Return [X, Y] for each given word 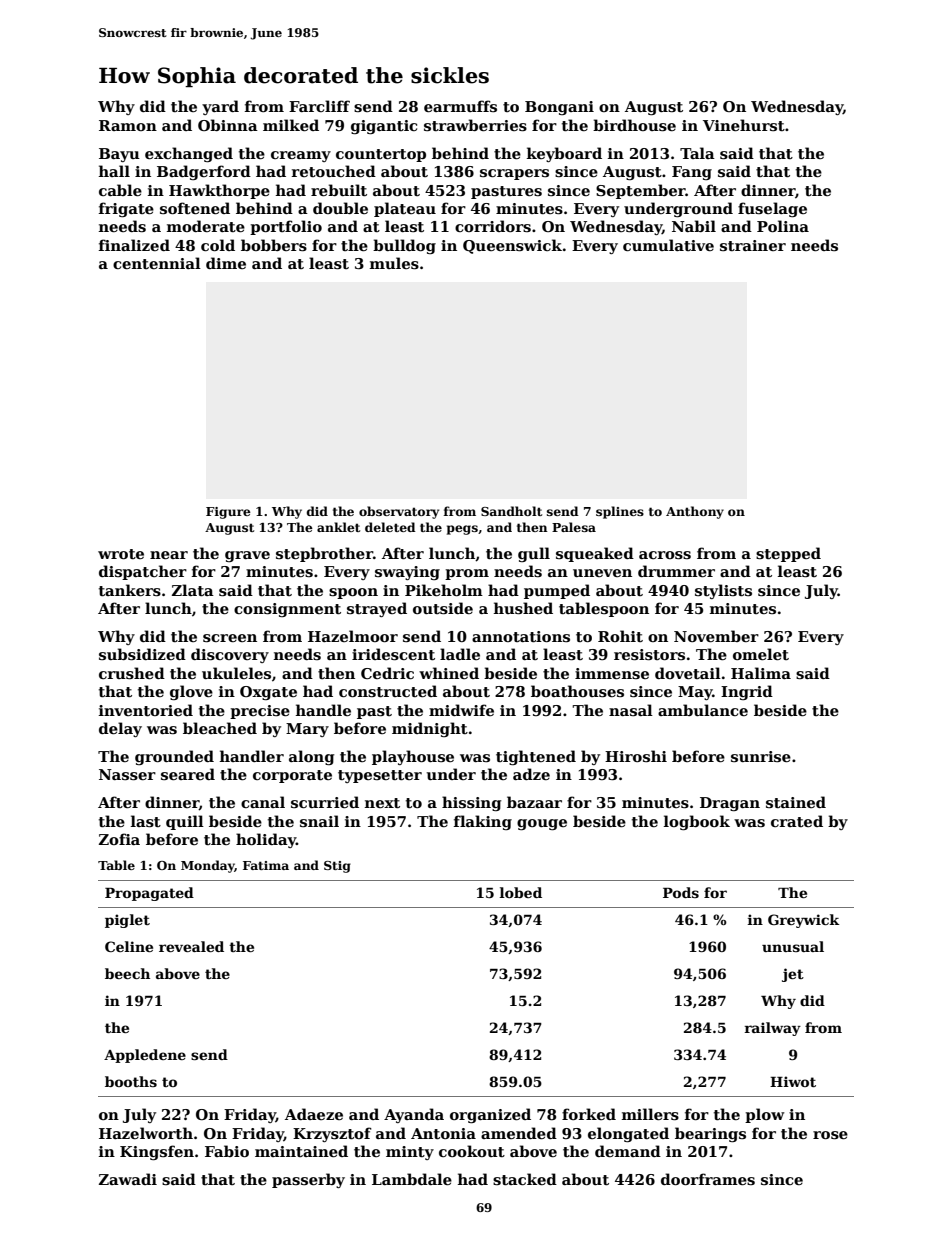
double [340, 208]
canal [263, 802]
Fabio [227, 1151]
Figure [228, 513]
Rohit [620, 636]
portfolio [286, 227]
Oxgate [268, 693]
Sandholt [511, 511]
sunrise [761, 756]
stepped [788, 554]
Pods [681, 892]
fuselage [772, 209]
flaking [483, 822]
